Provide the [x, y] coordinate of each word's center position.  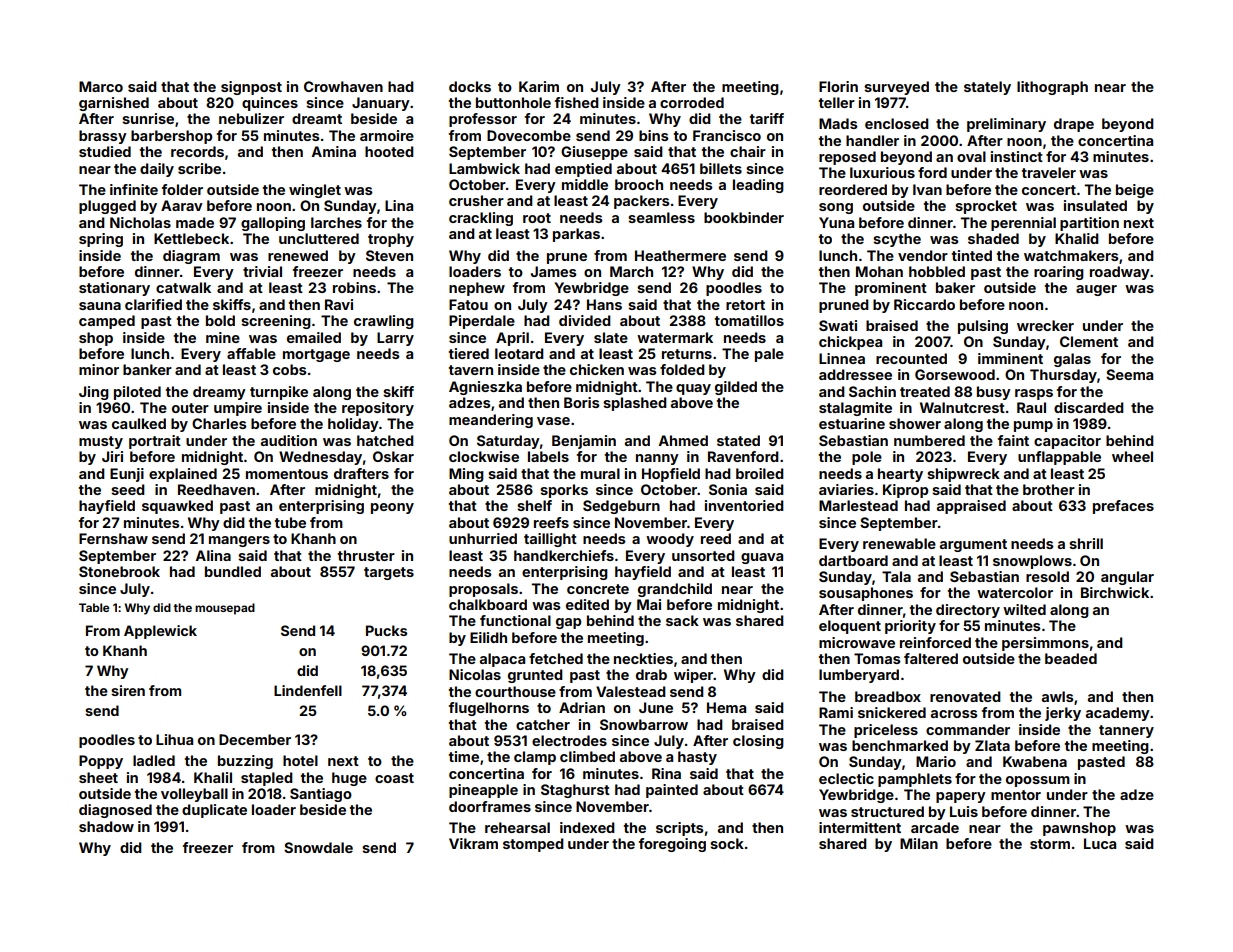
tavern [471, 370]
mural [600, 473]
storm [1050, 844]
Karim [539, 86]
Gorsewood [955, 374]
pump [1033, 426]
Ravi [339, 304]
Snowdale [318, 847]
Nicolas [475, 674]
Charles [219, 423]
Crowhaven [343, 86]
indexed [587, 827]
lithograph [1052, 88]
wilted [1024, 609]
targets [389, 573]
